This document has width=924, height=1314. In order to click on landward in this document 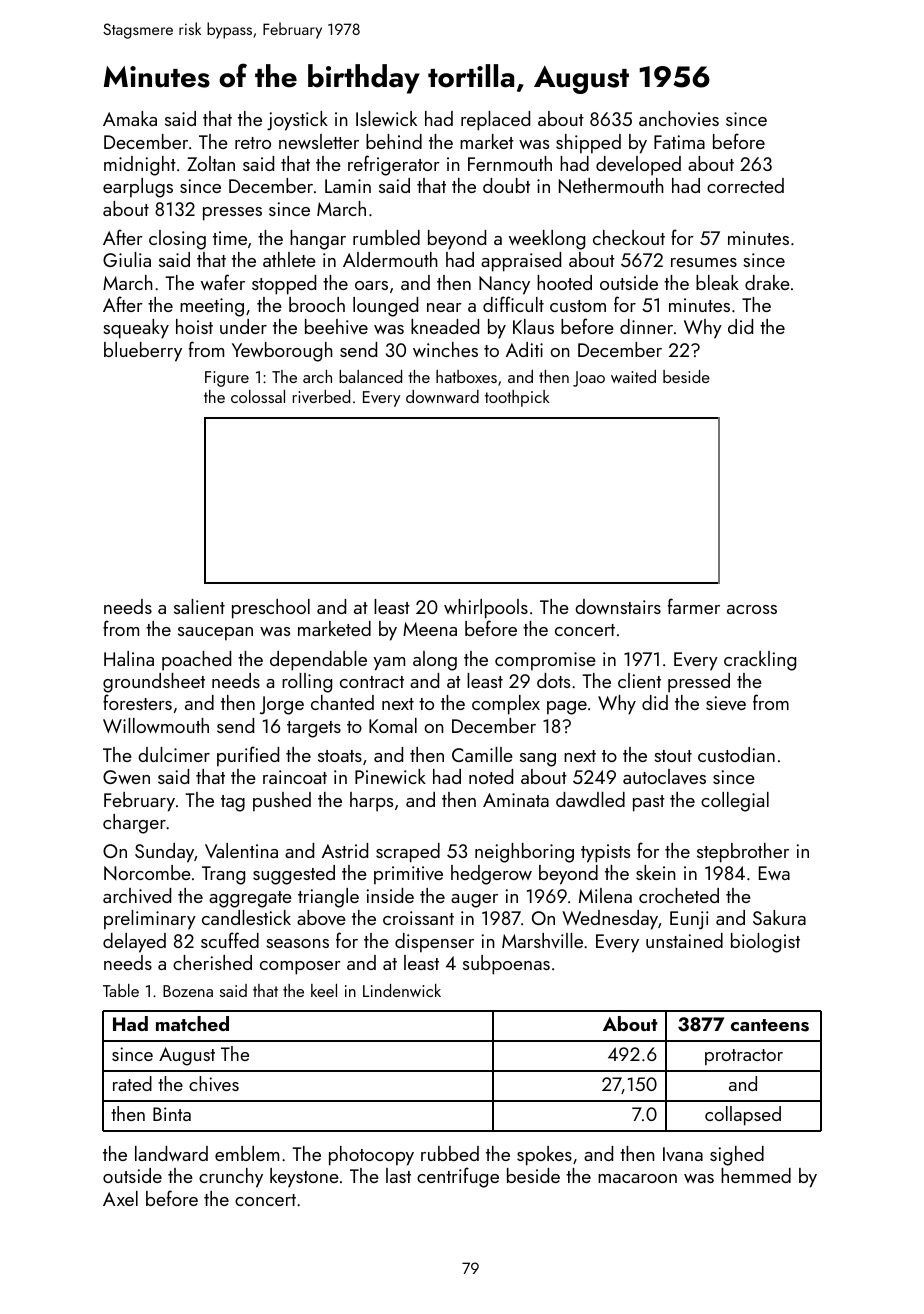, I will do `click(171, 1153)`.
